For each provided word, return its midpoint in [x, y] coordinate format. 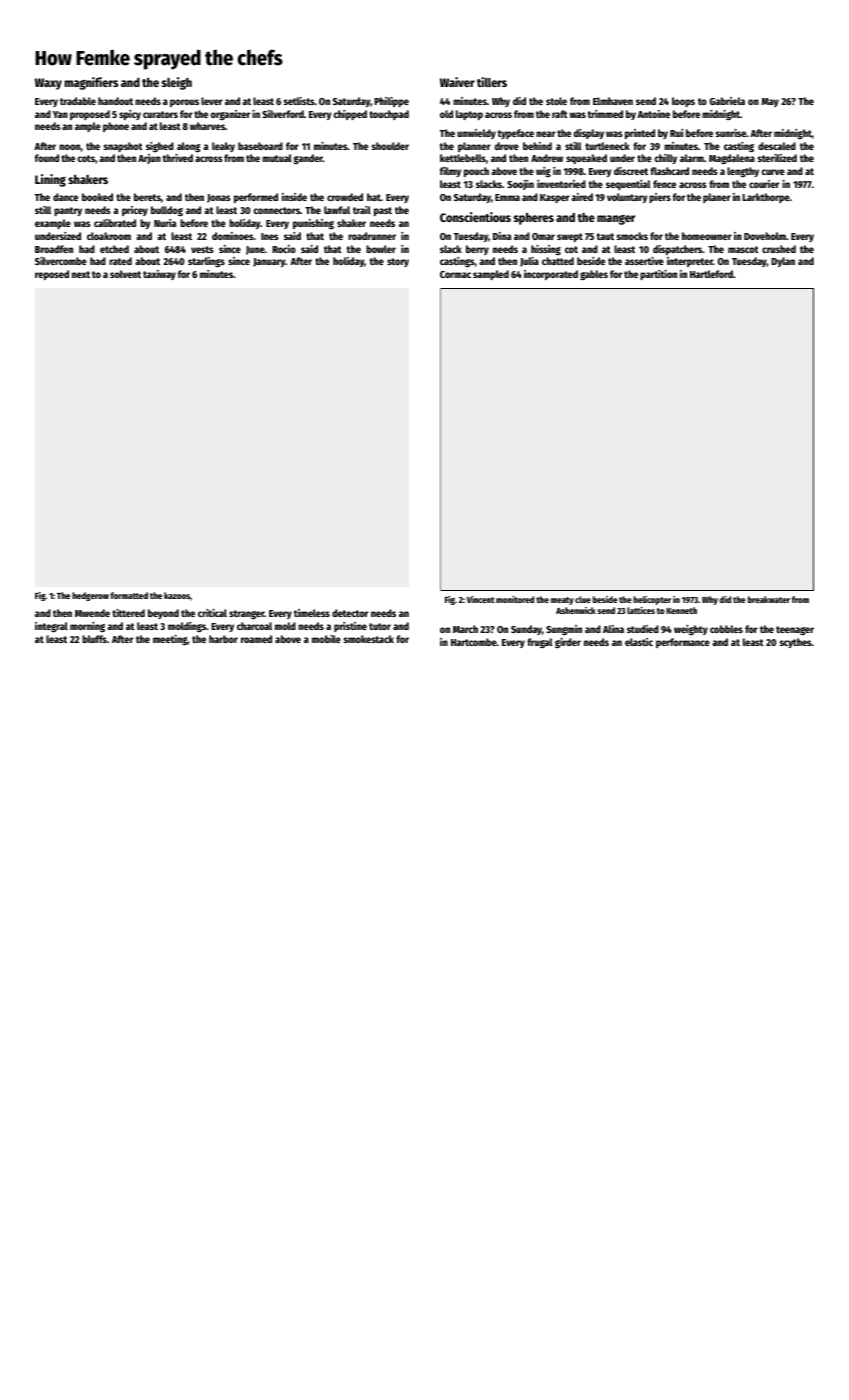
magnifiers [91, 83]
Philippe [391, 102]
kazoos [177, 595]
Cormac [455, 274]
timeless [312, 613]
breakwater [769, 599]
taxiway [159, 275]
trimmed [605, 114]
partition [658, 275]
